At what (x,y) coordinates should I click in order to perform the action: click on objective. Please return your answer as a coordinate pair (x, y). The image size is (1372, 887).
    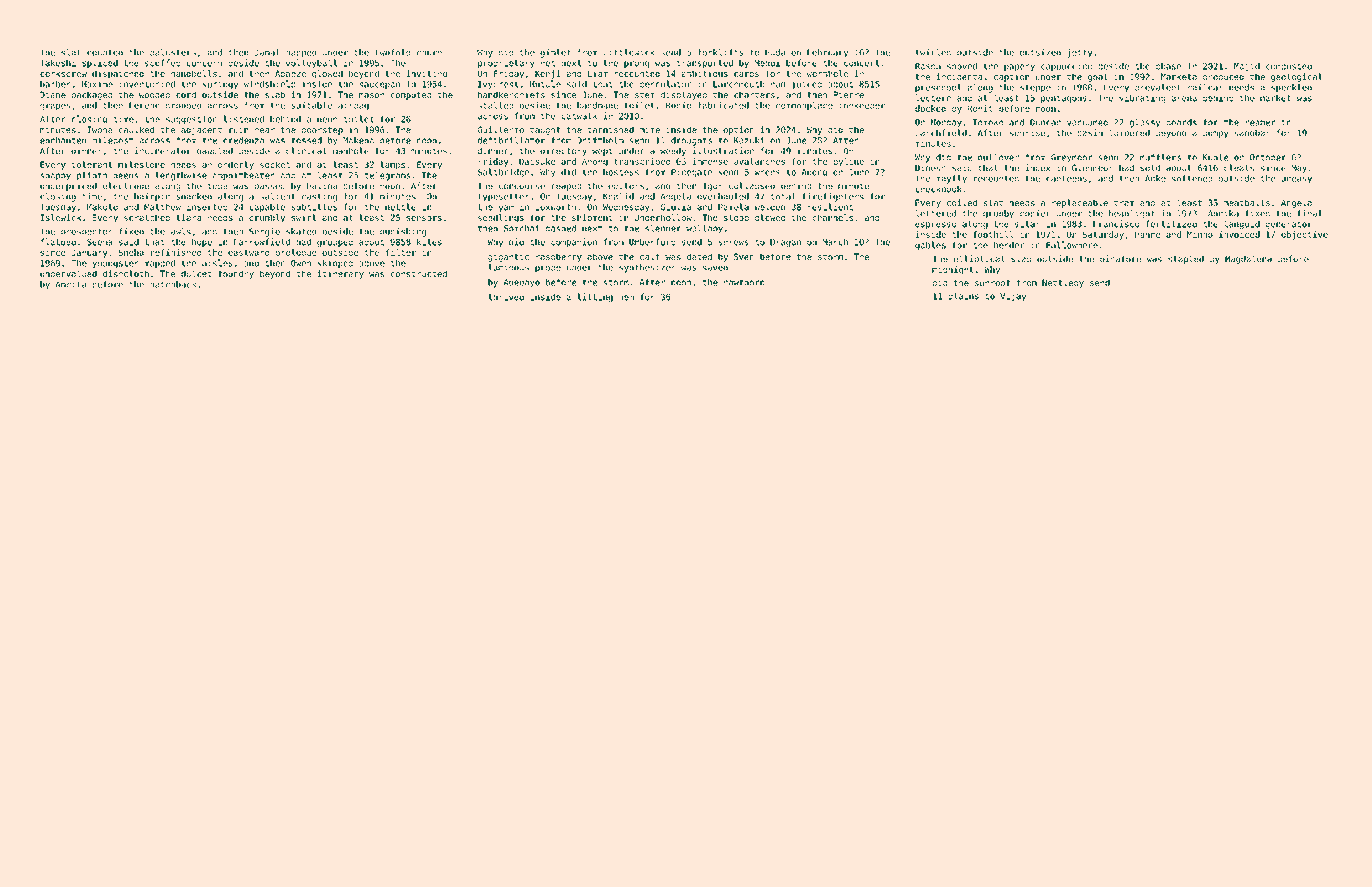
    Looking at the image, I should click on (1304, 235).
